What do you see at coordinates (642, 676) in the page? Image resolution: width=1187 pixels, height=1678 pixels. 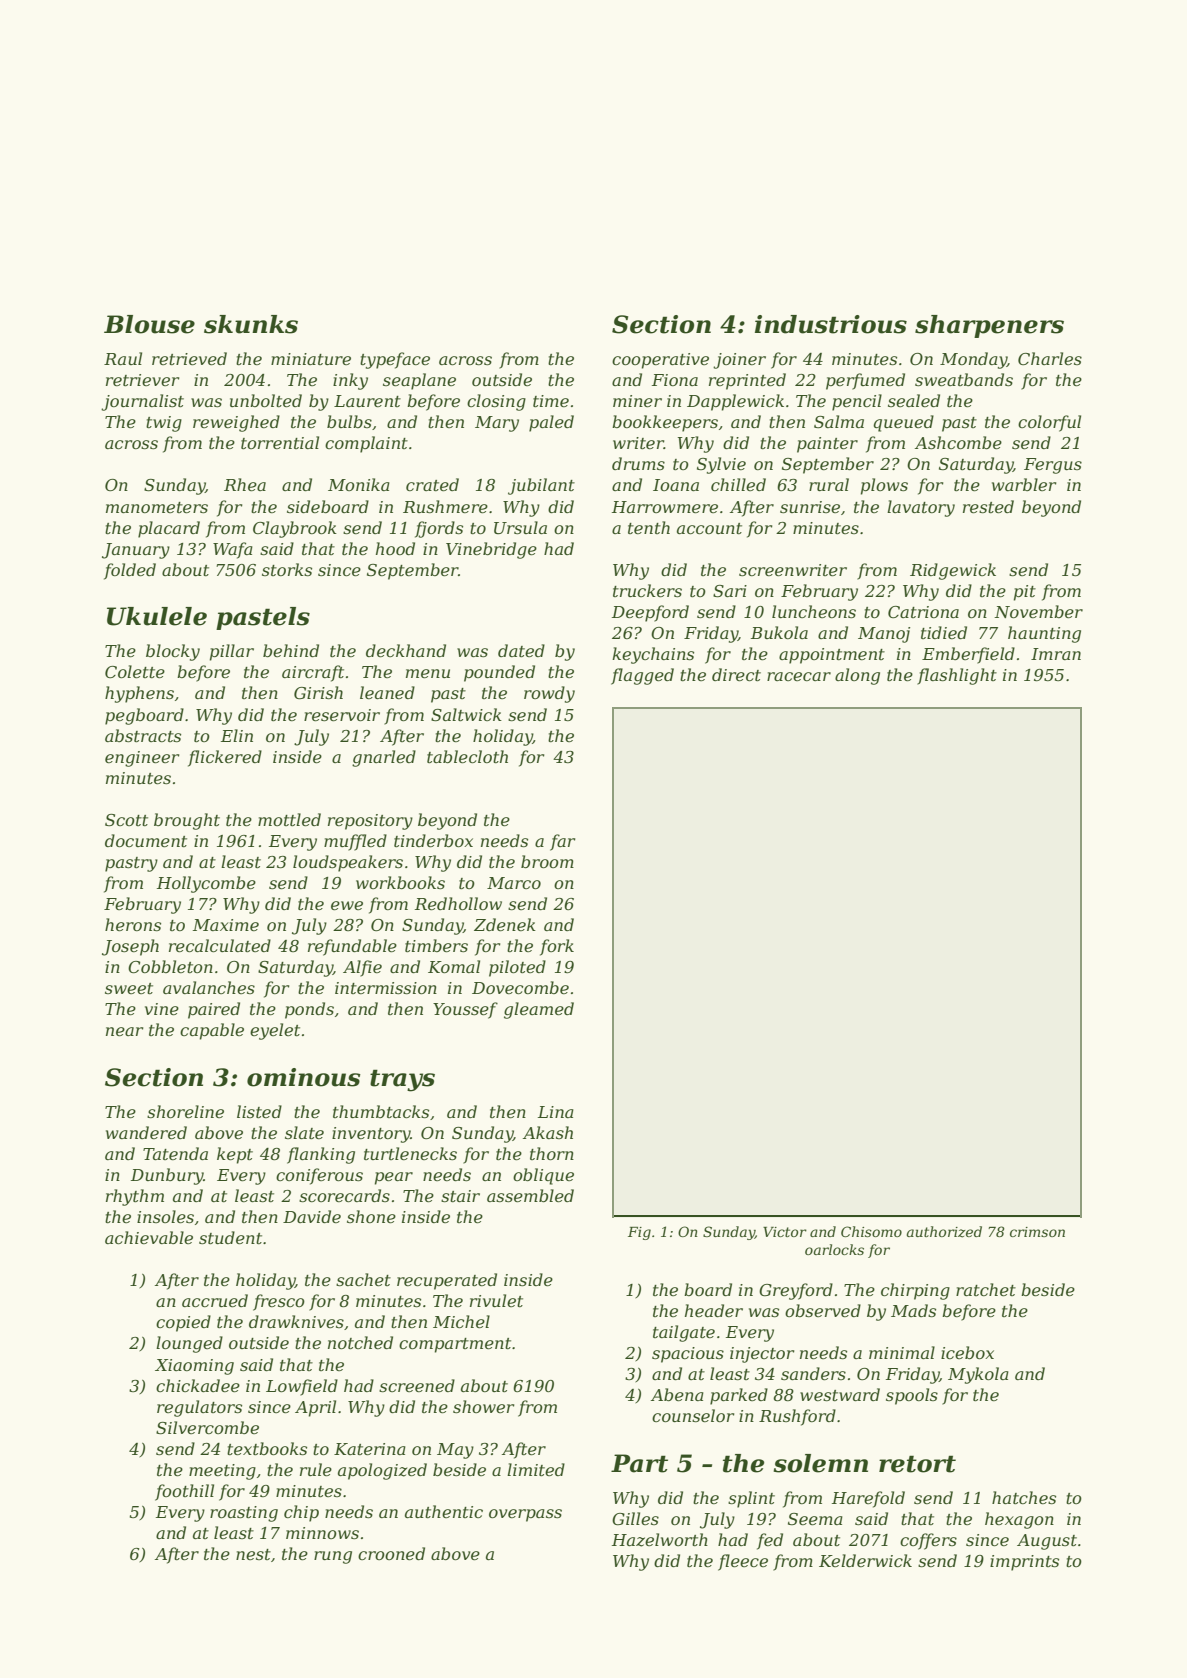 I see `flagged` at bounding box center [642, 676].
